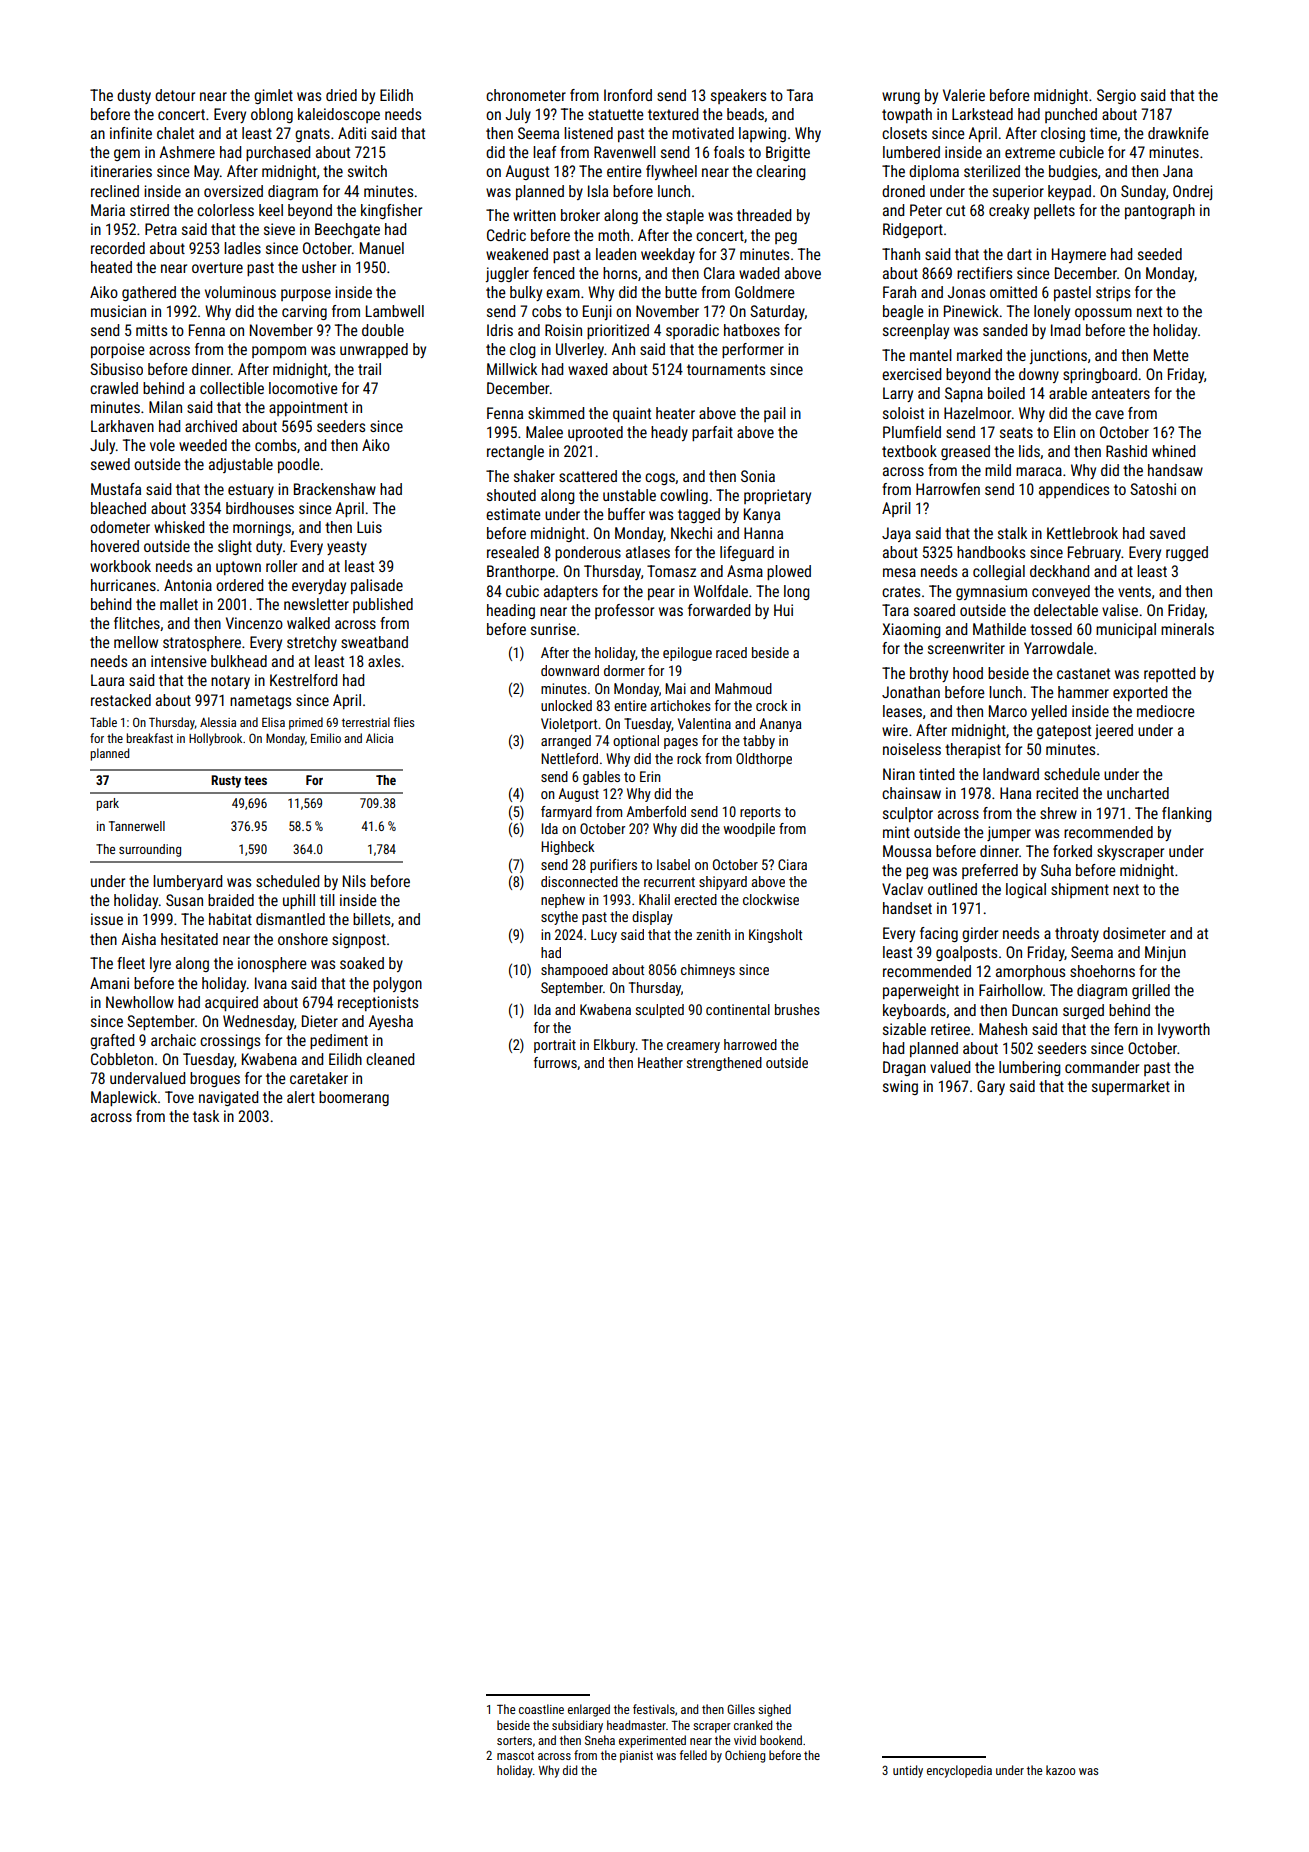 The height and width of the screenshot is (1852, 1309). Describe the element at coordinates (506, 235) in the screenshot. I see `Cedric` at that location.
